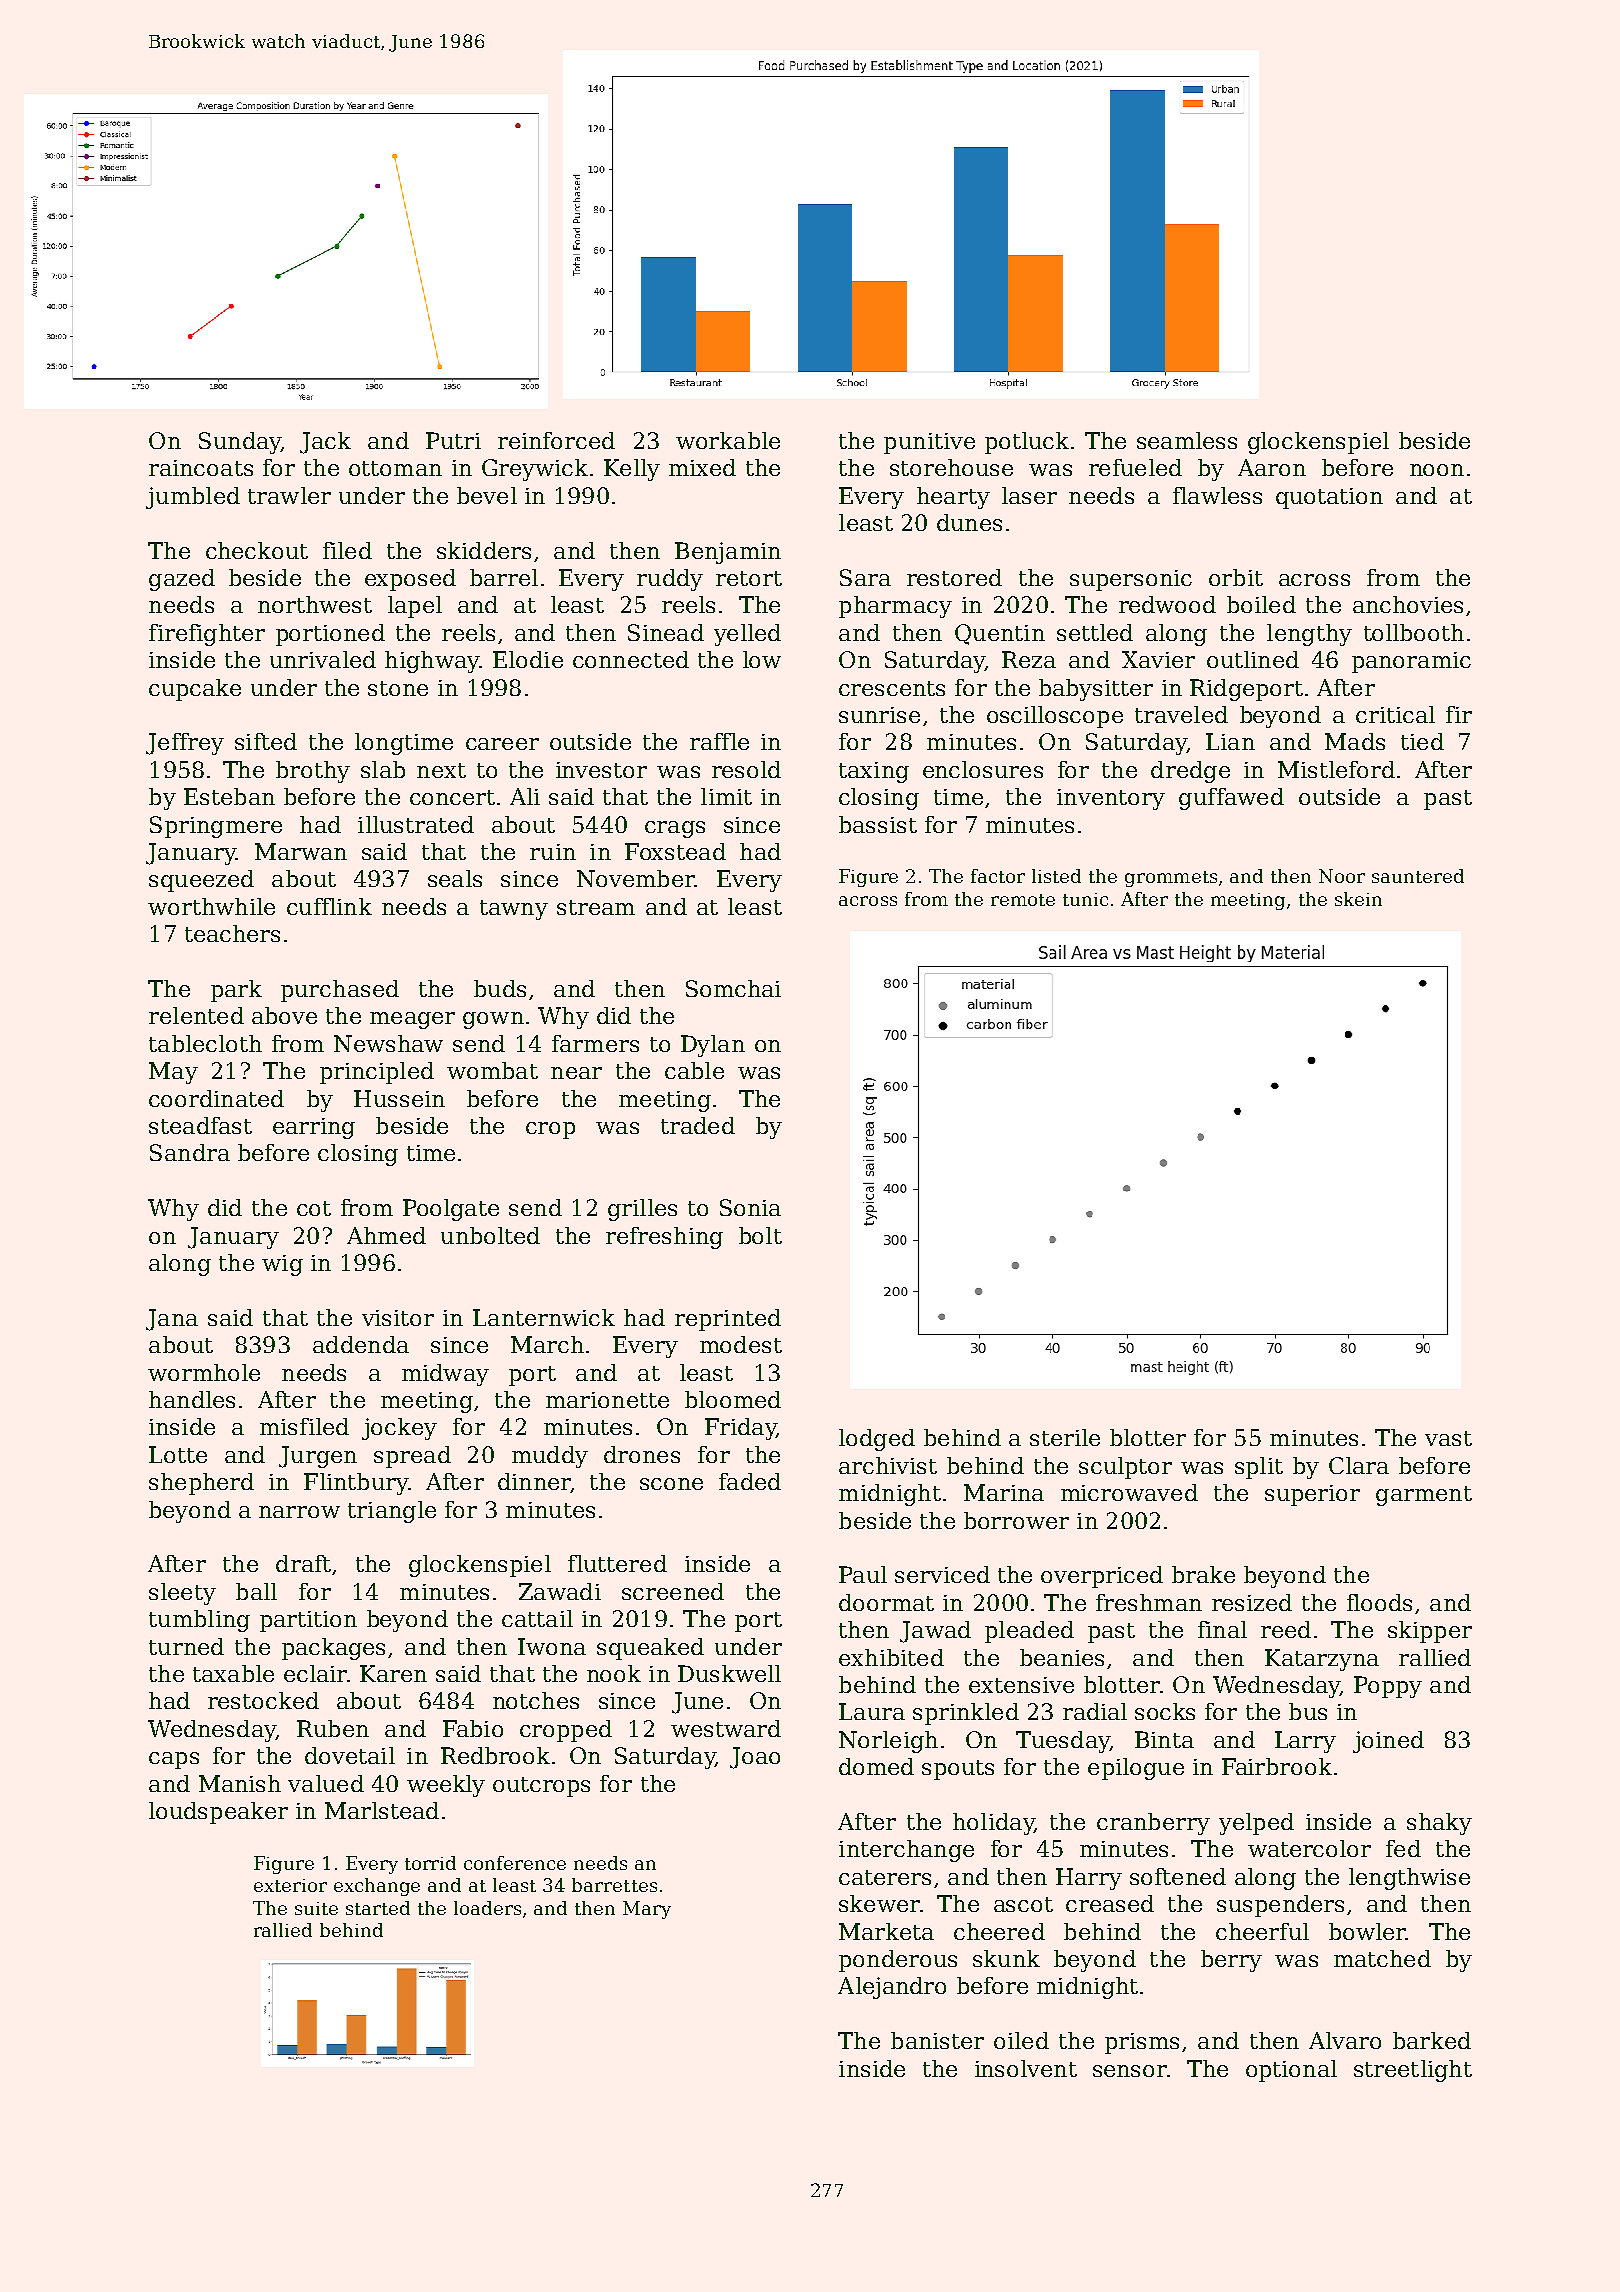  I want to click on laser, so click(1029, 495).
